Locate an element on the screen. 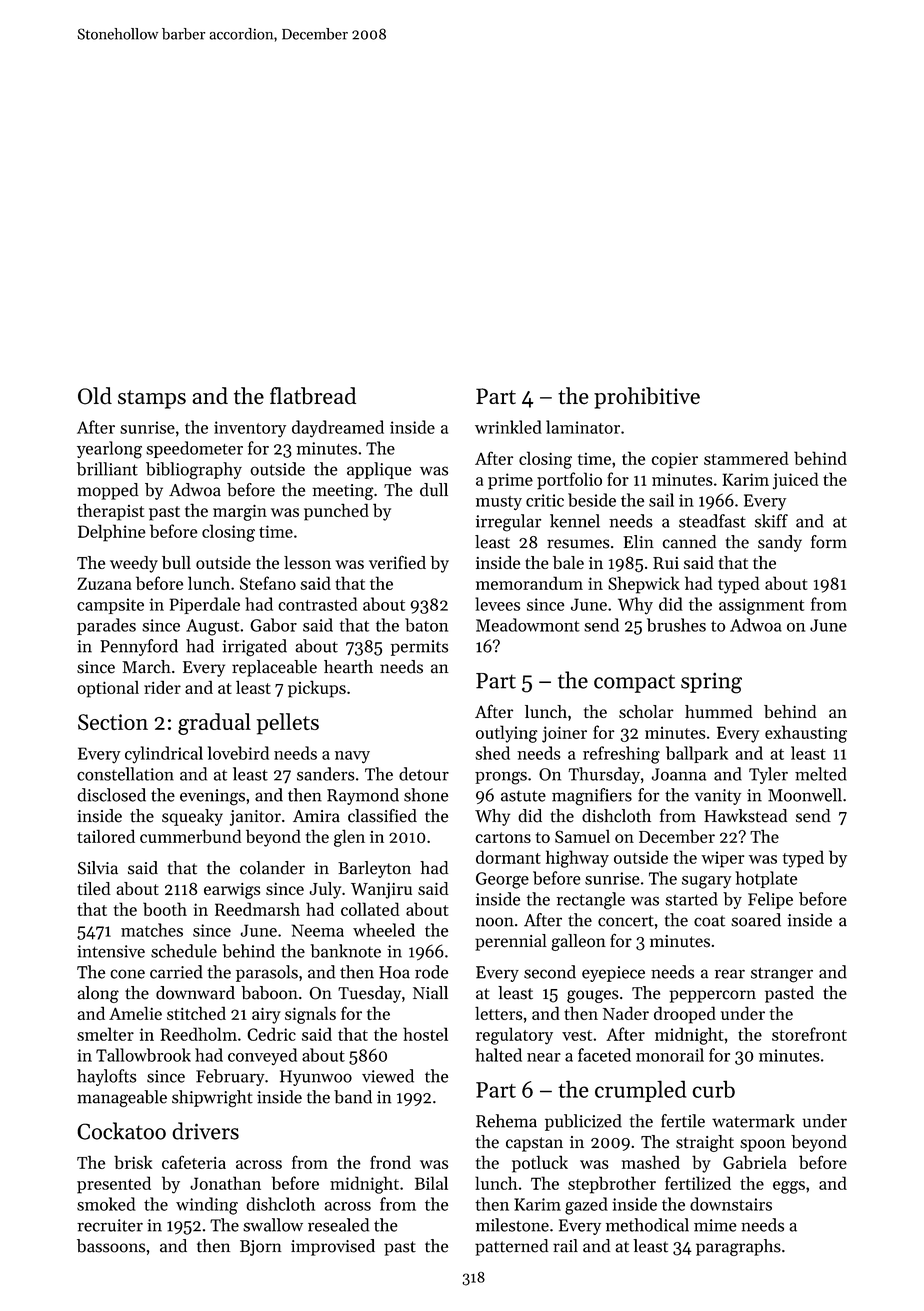  Section is located at coordinates (113, 722).
